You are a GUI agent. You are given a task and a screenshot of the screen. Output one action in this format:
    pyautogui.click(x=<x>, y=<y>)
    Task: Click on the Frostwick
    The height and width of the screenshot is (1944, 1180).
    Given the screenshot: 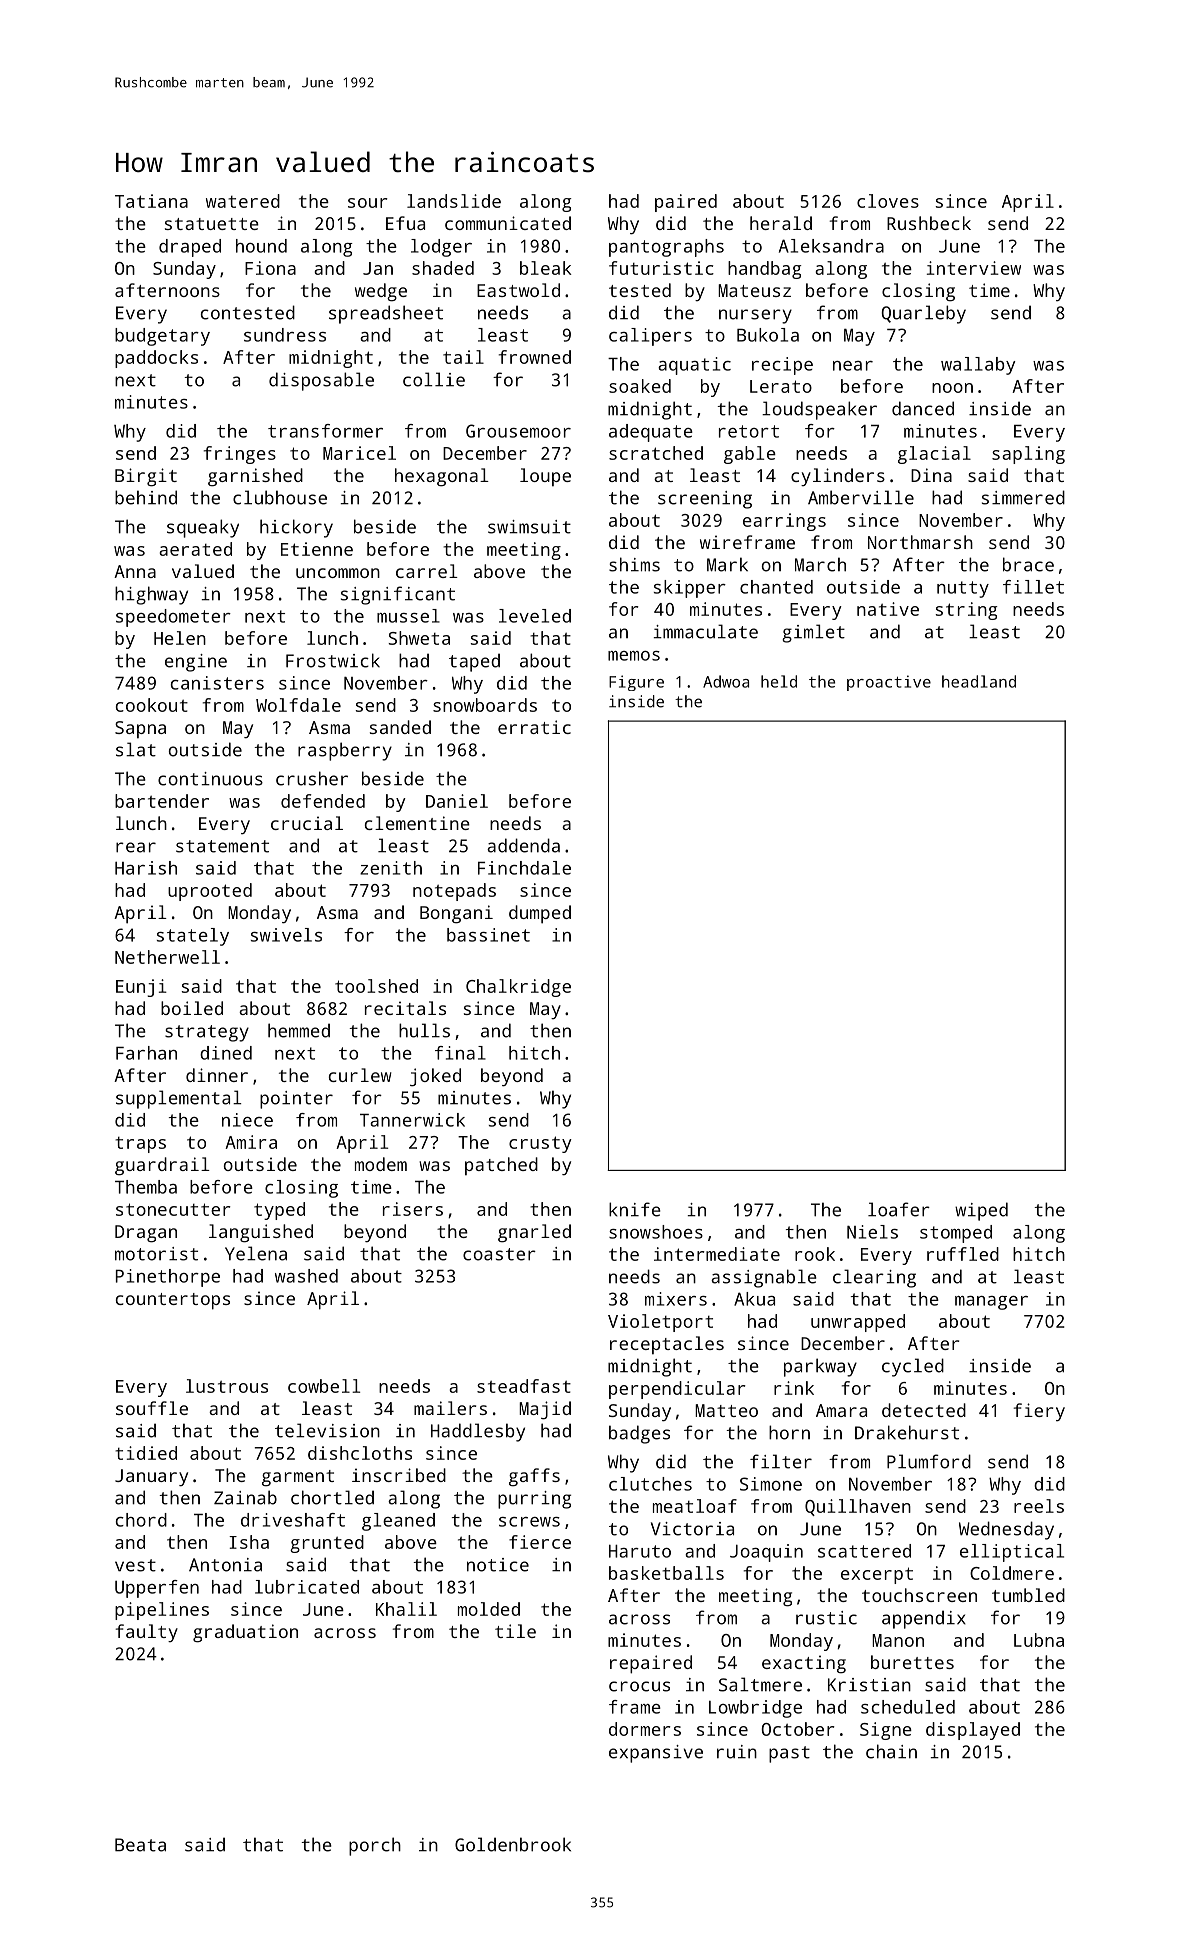 What is the action you would take?
    pyautogui.click(x=333, y=660)
